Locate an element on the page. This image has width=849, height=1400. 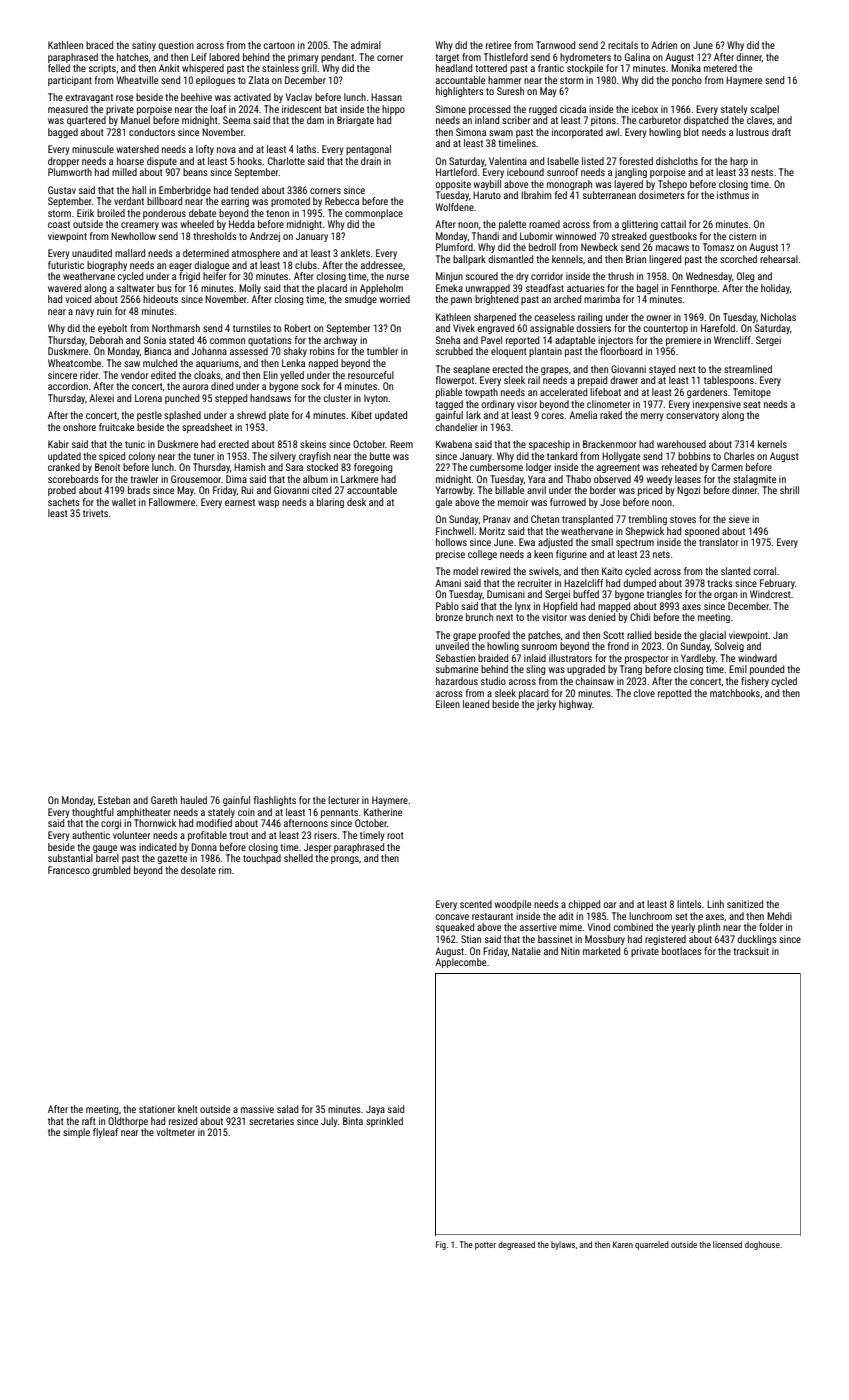
observed is located at coordinates (612, 479).
